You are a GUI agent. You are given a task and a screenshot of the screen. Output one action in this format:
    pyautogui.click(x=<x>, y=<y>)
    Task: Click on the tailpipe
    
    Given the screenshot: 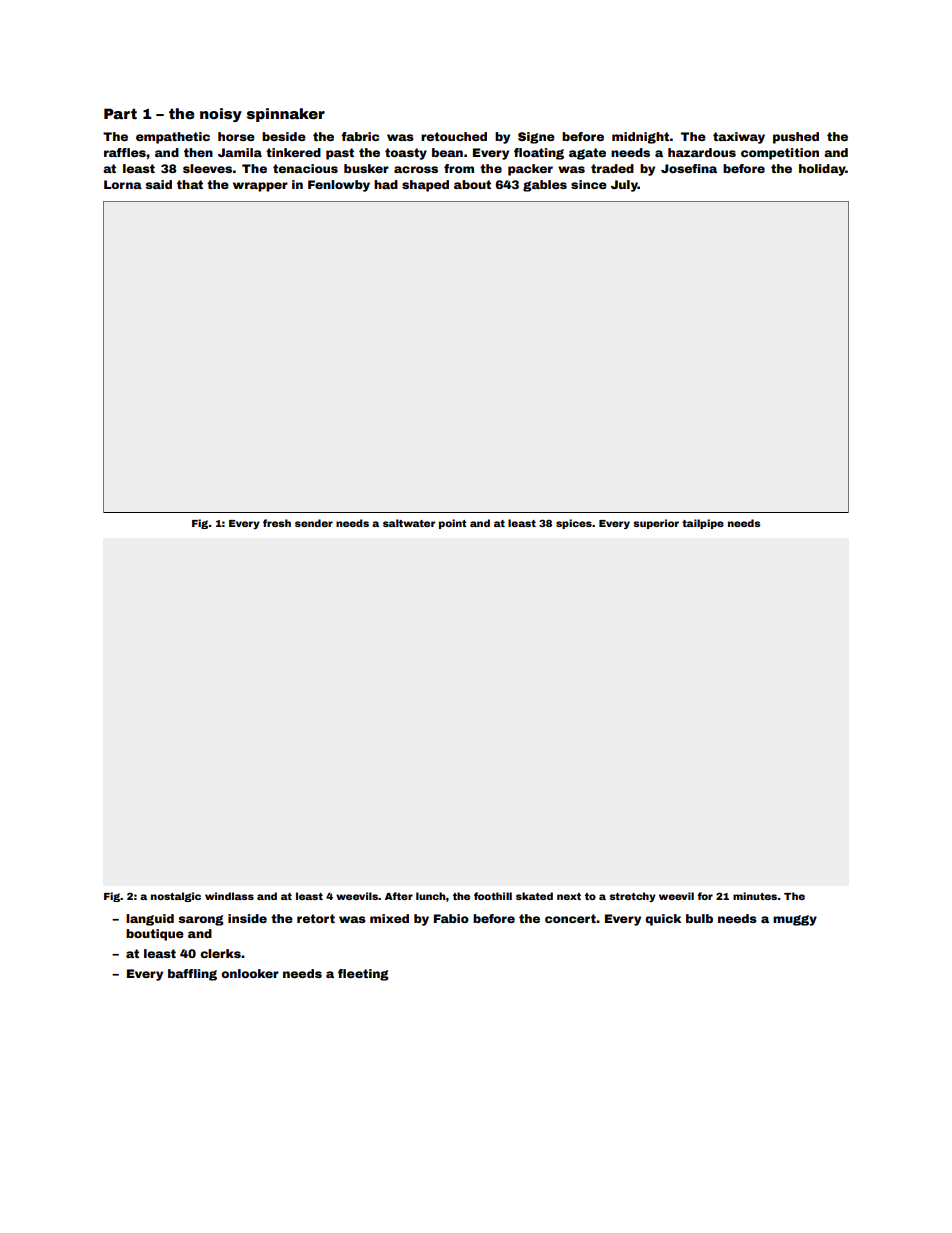 What is the action you would take?
    pyautogui.click(x=703, y=524)
